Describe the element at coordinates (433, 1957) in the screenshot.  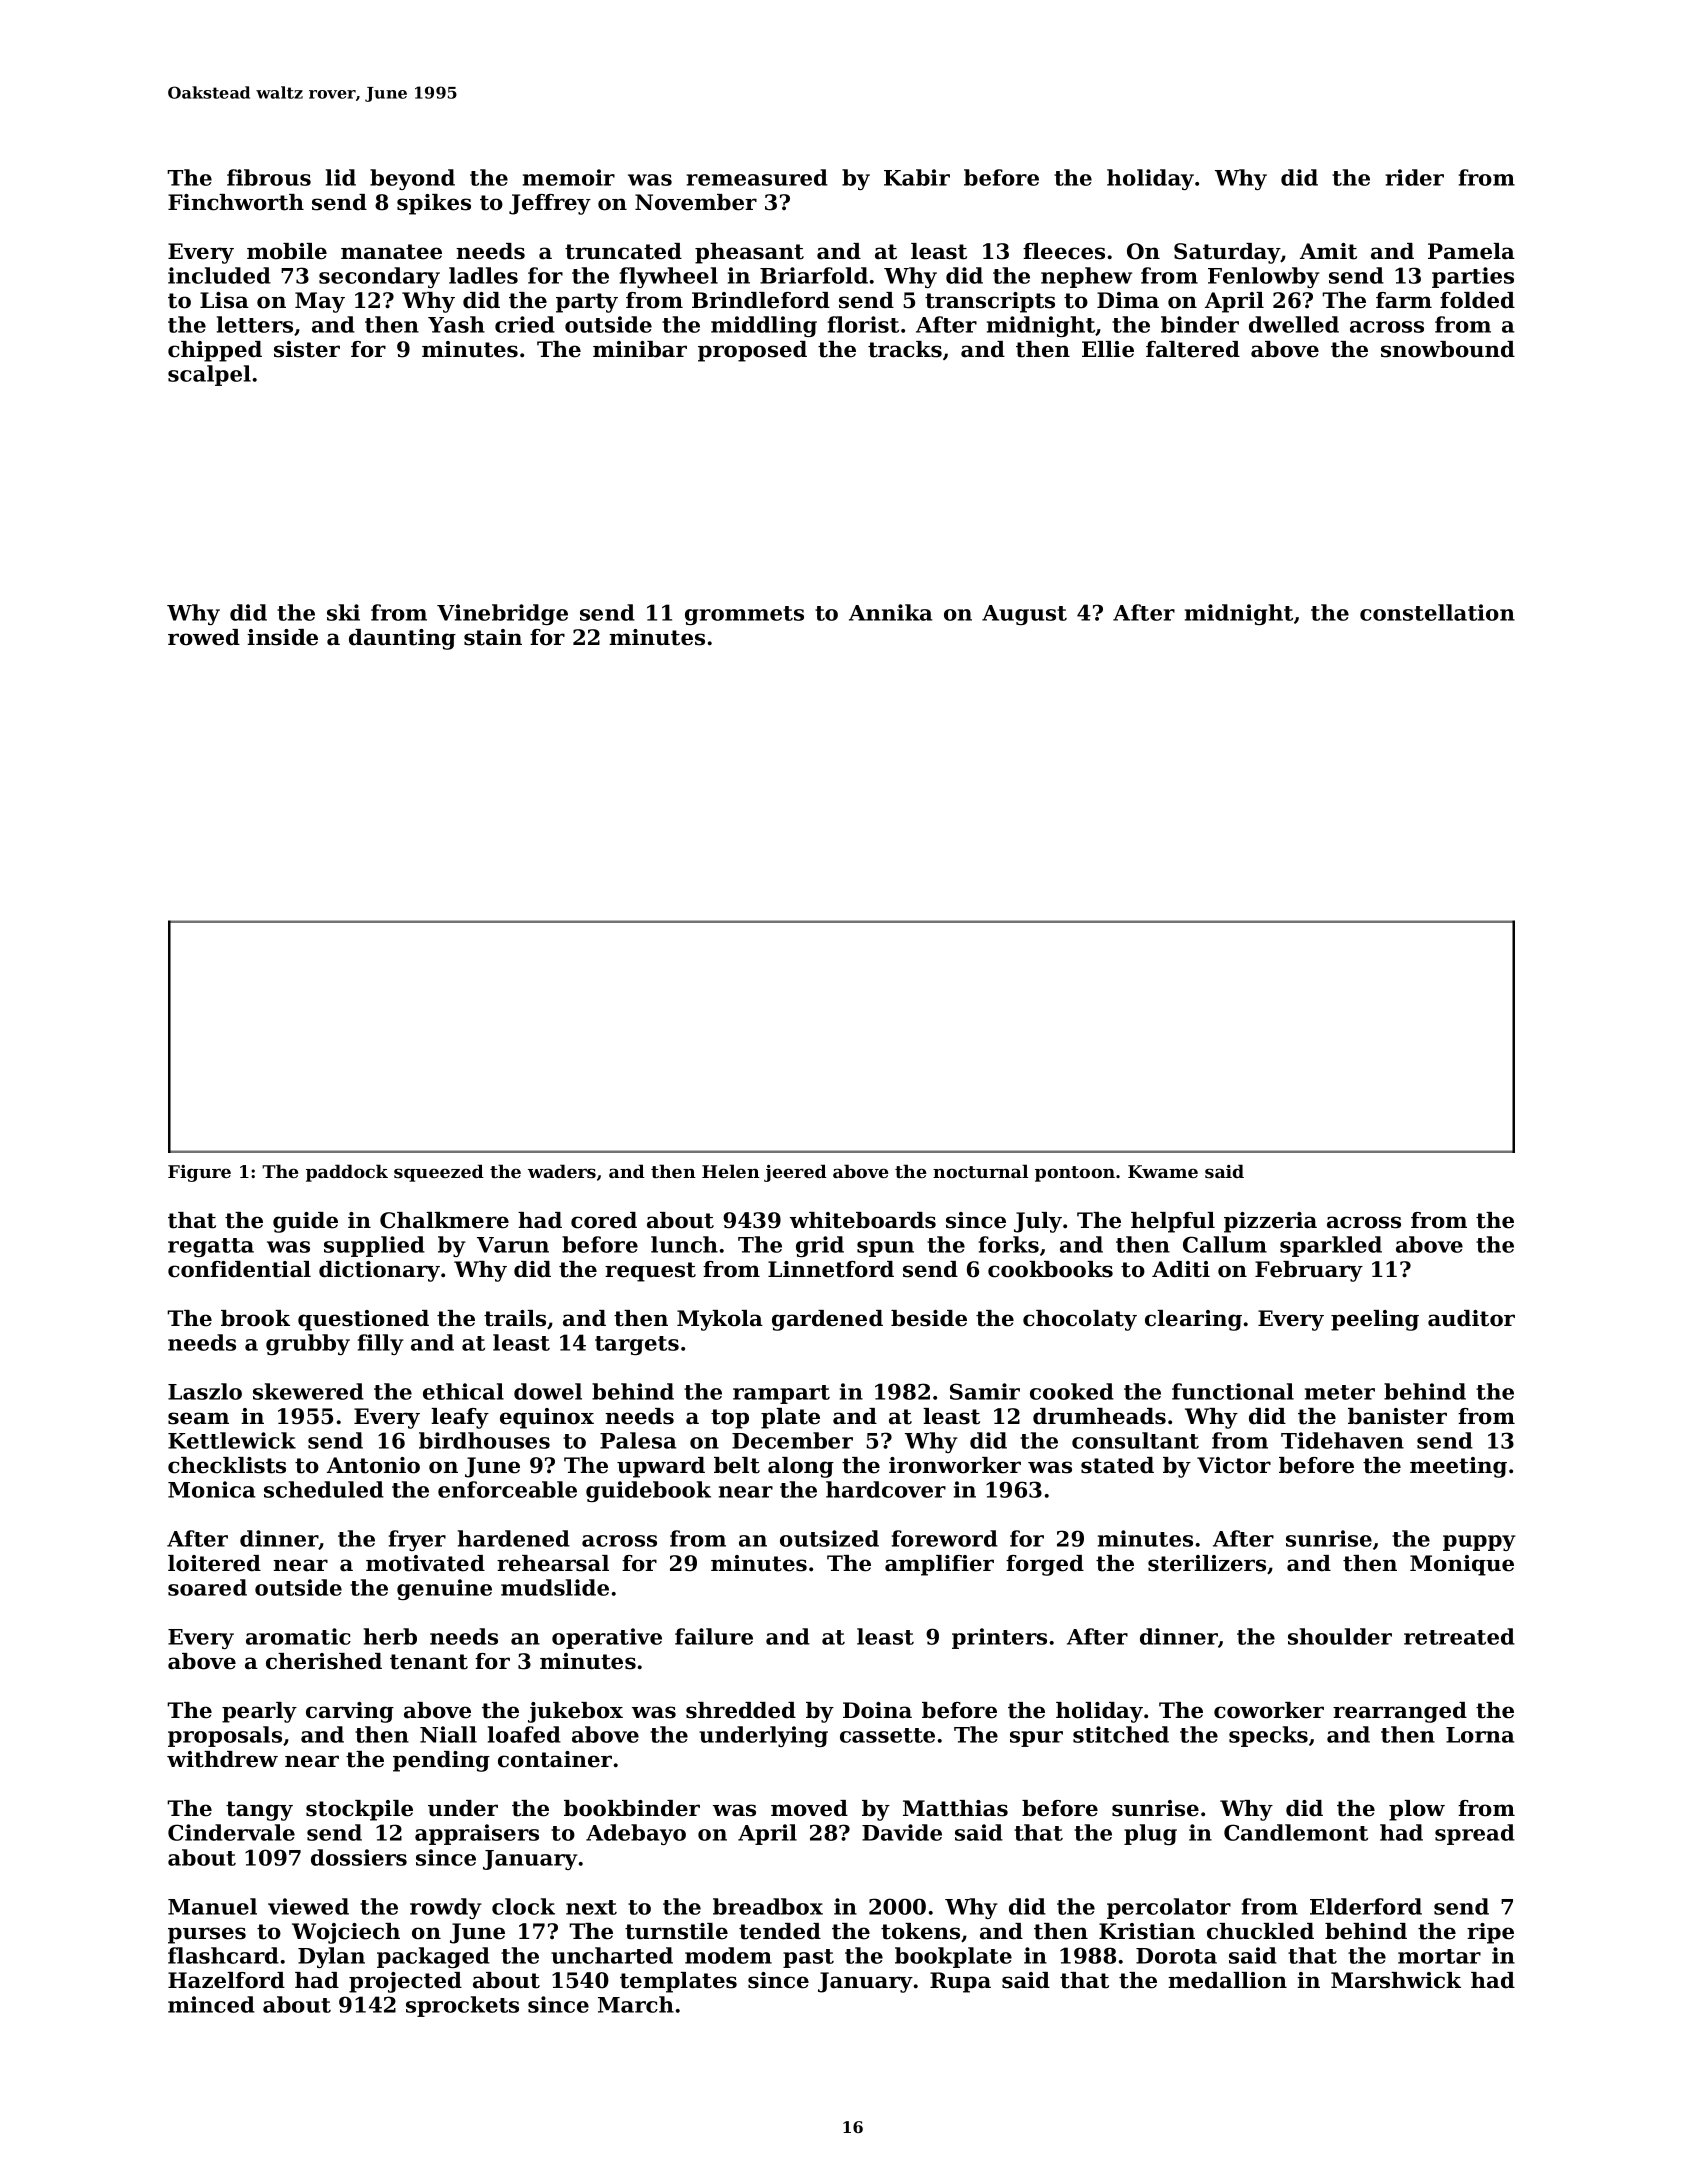
I see `packaged` at that location.
